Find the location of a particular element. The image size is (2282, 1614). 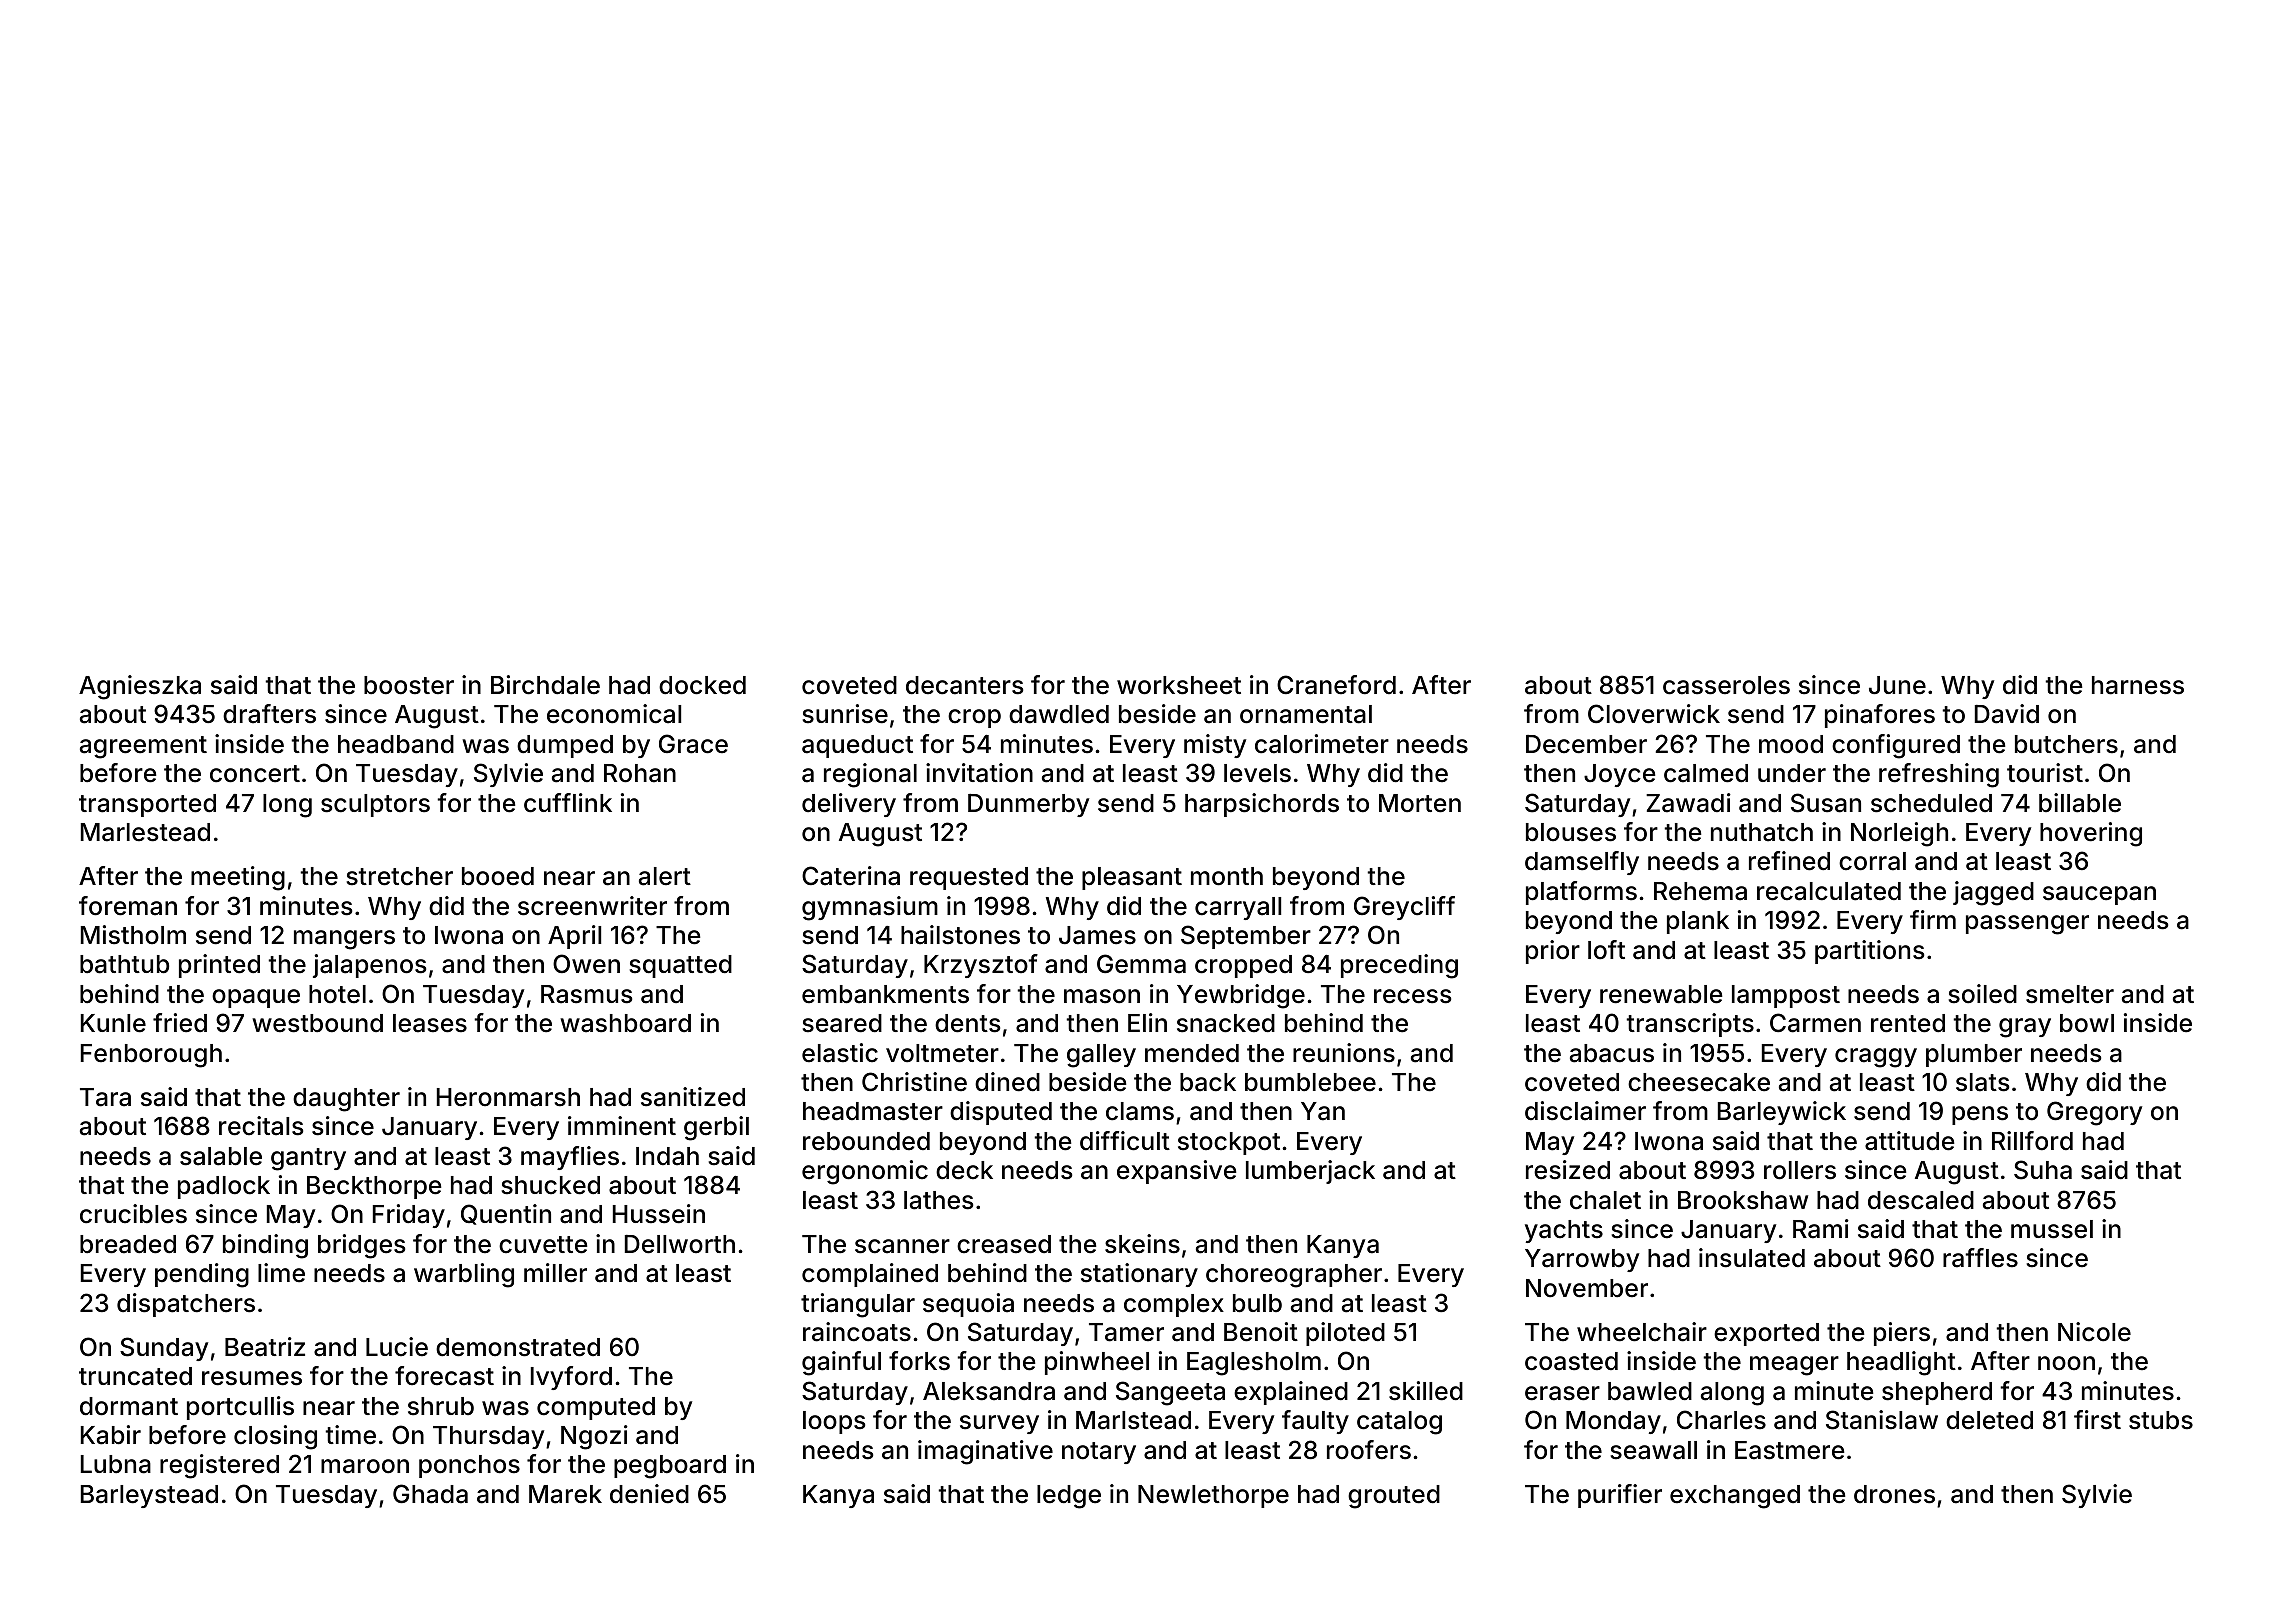

Cloverwick is located at coordinates (1654, 714).
